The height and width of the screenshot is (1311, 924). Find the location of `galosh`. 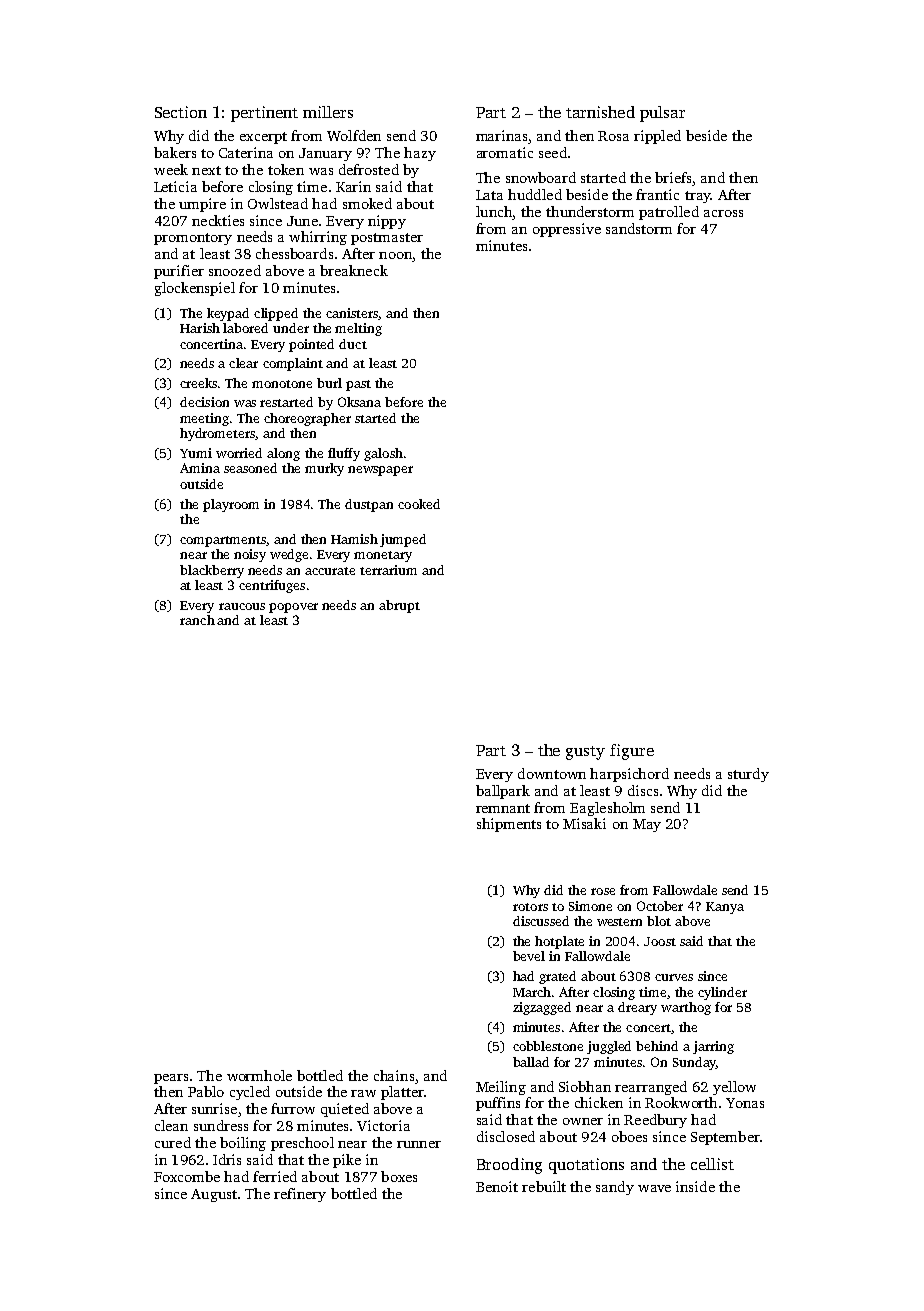

galosh is located at coordinates (383, 454).
